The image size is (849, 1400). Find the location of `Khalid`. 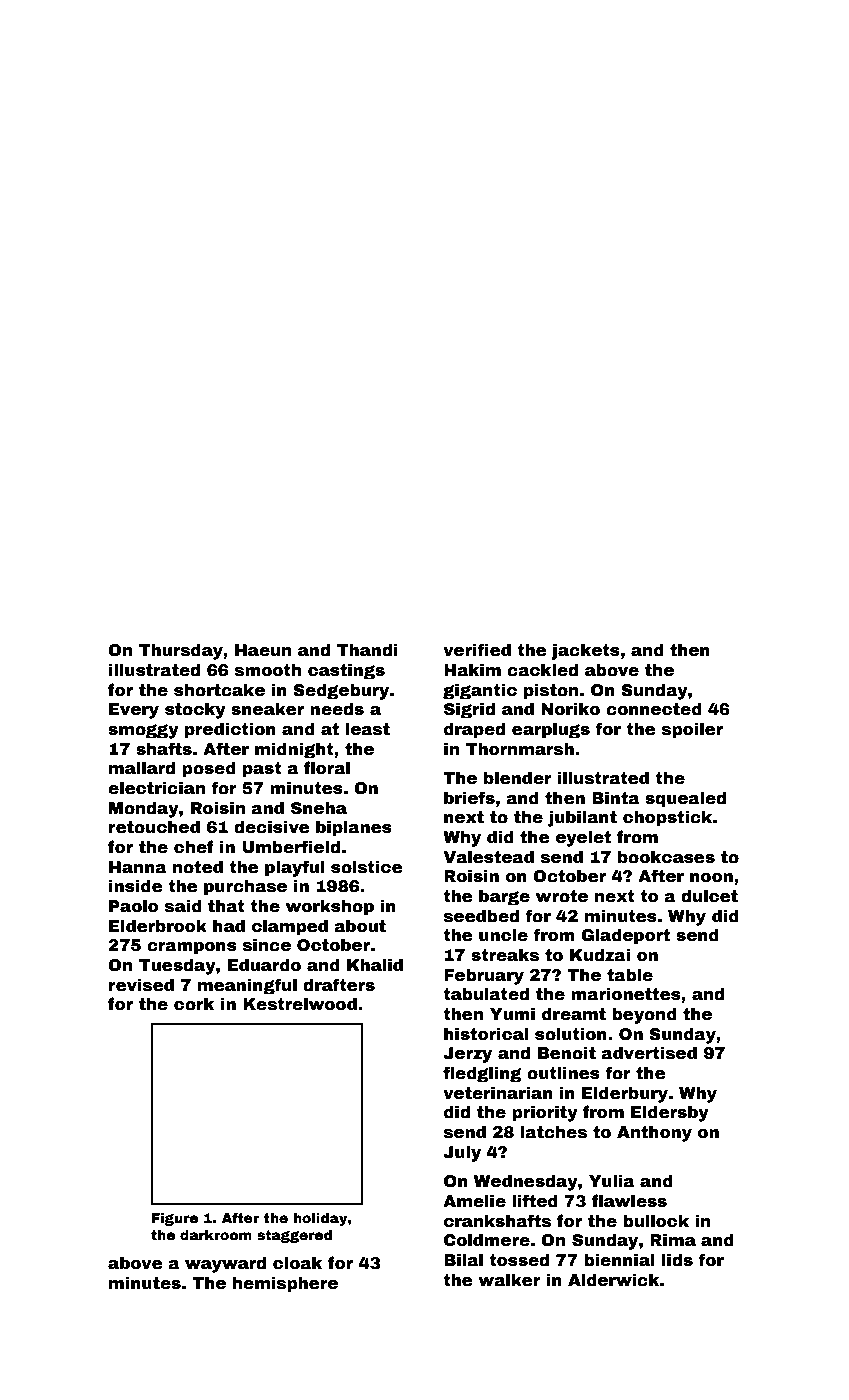

Khalid is located at coordinates (375, 965).
